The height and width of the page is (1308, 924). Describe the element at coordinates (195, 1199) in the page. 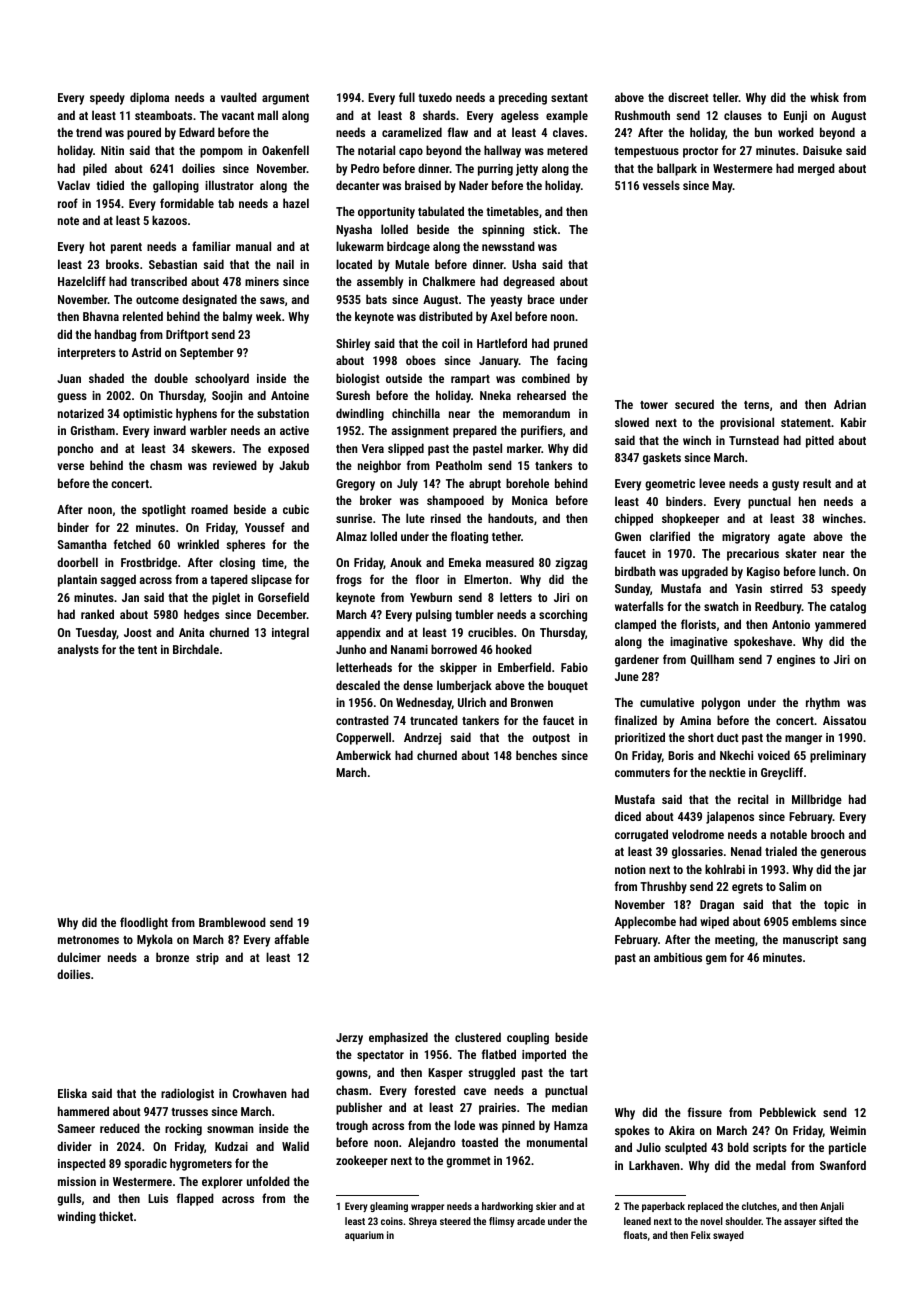

I see `flapped` at that location.
